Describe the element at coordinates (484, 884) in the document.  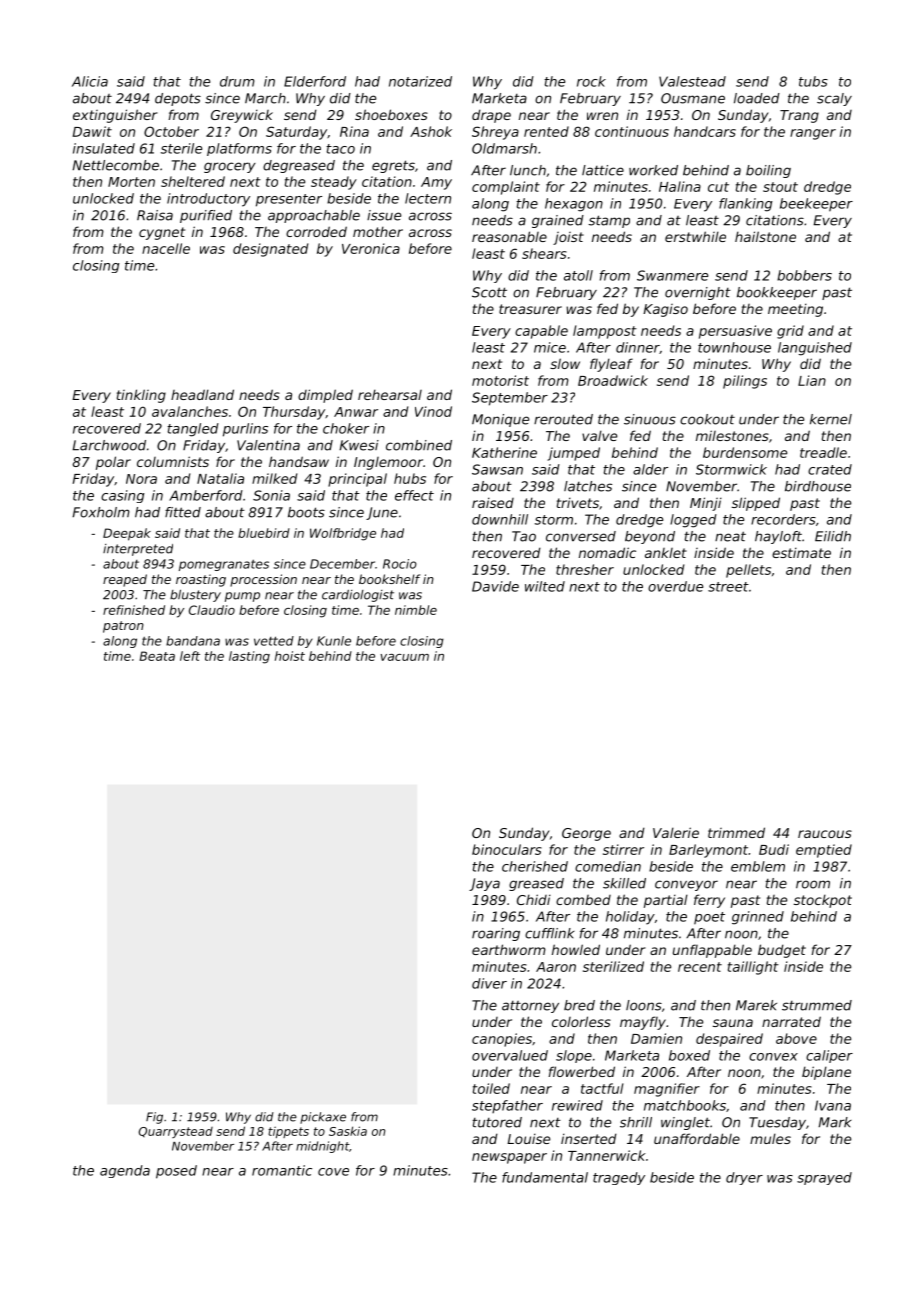
I see `Jaya` at that location.
